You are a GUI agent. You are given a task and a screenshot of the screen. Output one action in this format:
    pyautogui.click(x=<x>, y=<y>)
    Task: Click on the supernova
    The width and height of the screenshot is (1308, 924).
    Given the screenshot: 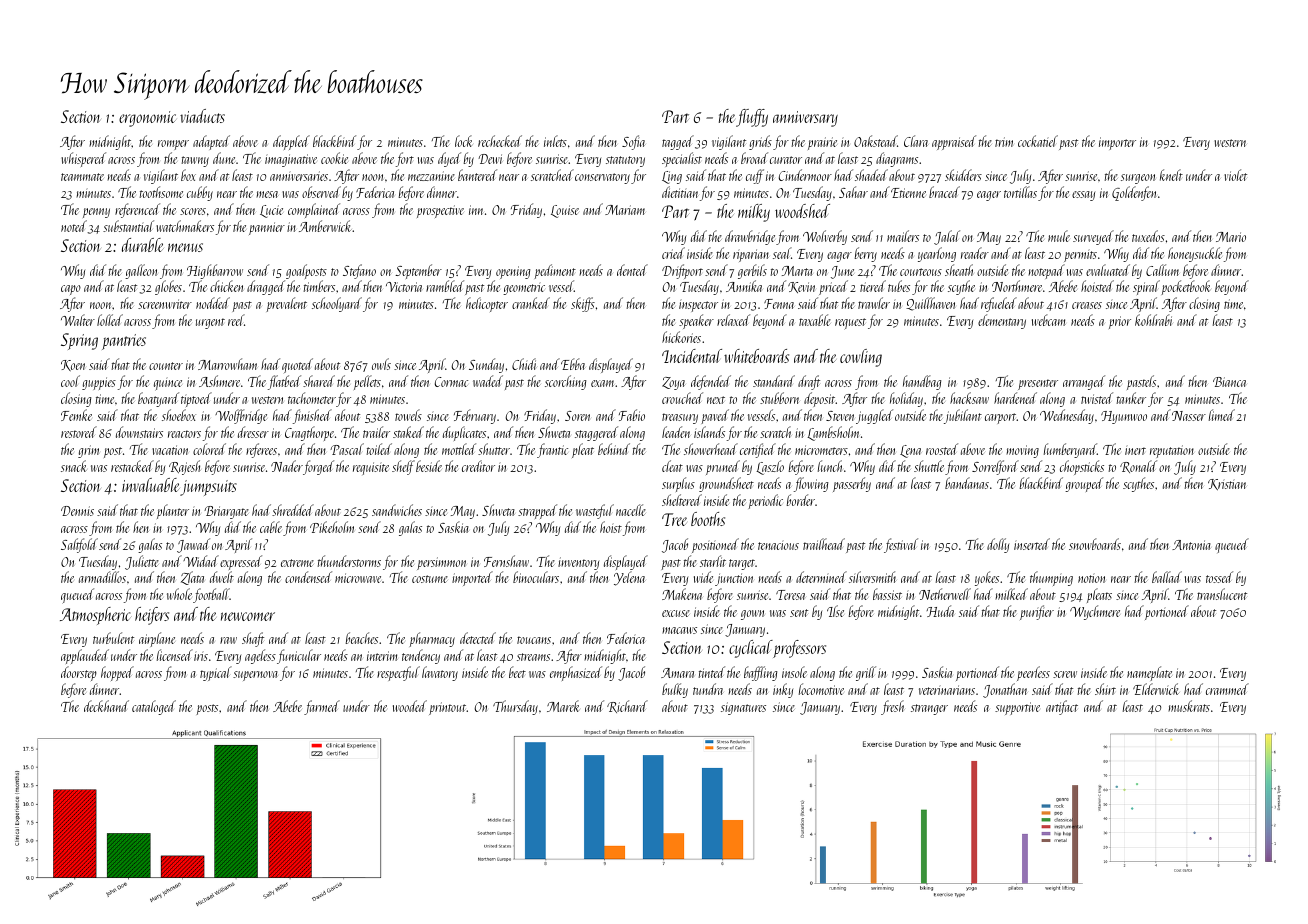 What is the action you would take?
    pyautogui.click(x=255, y=676)
